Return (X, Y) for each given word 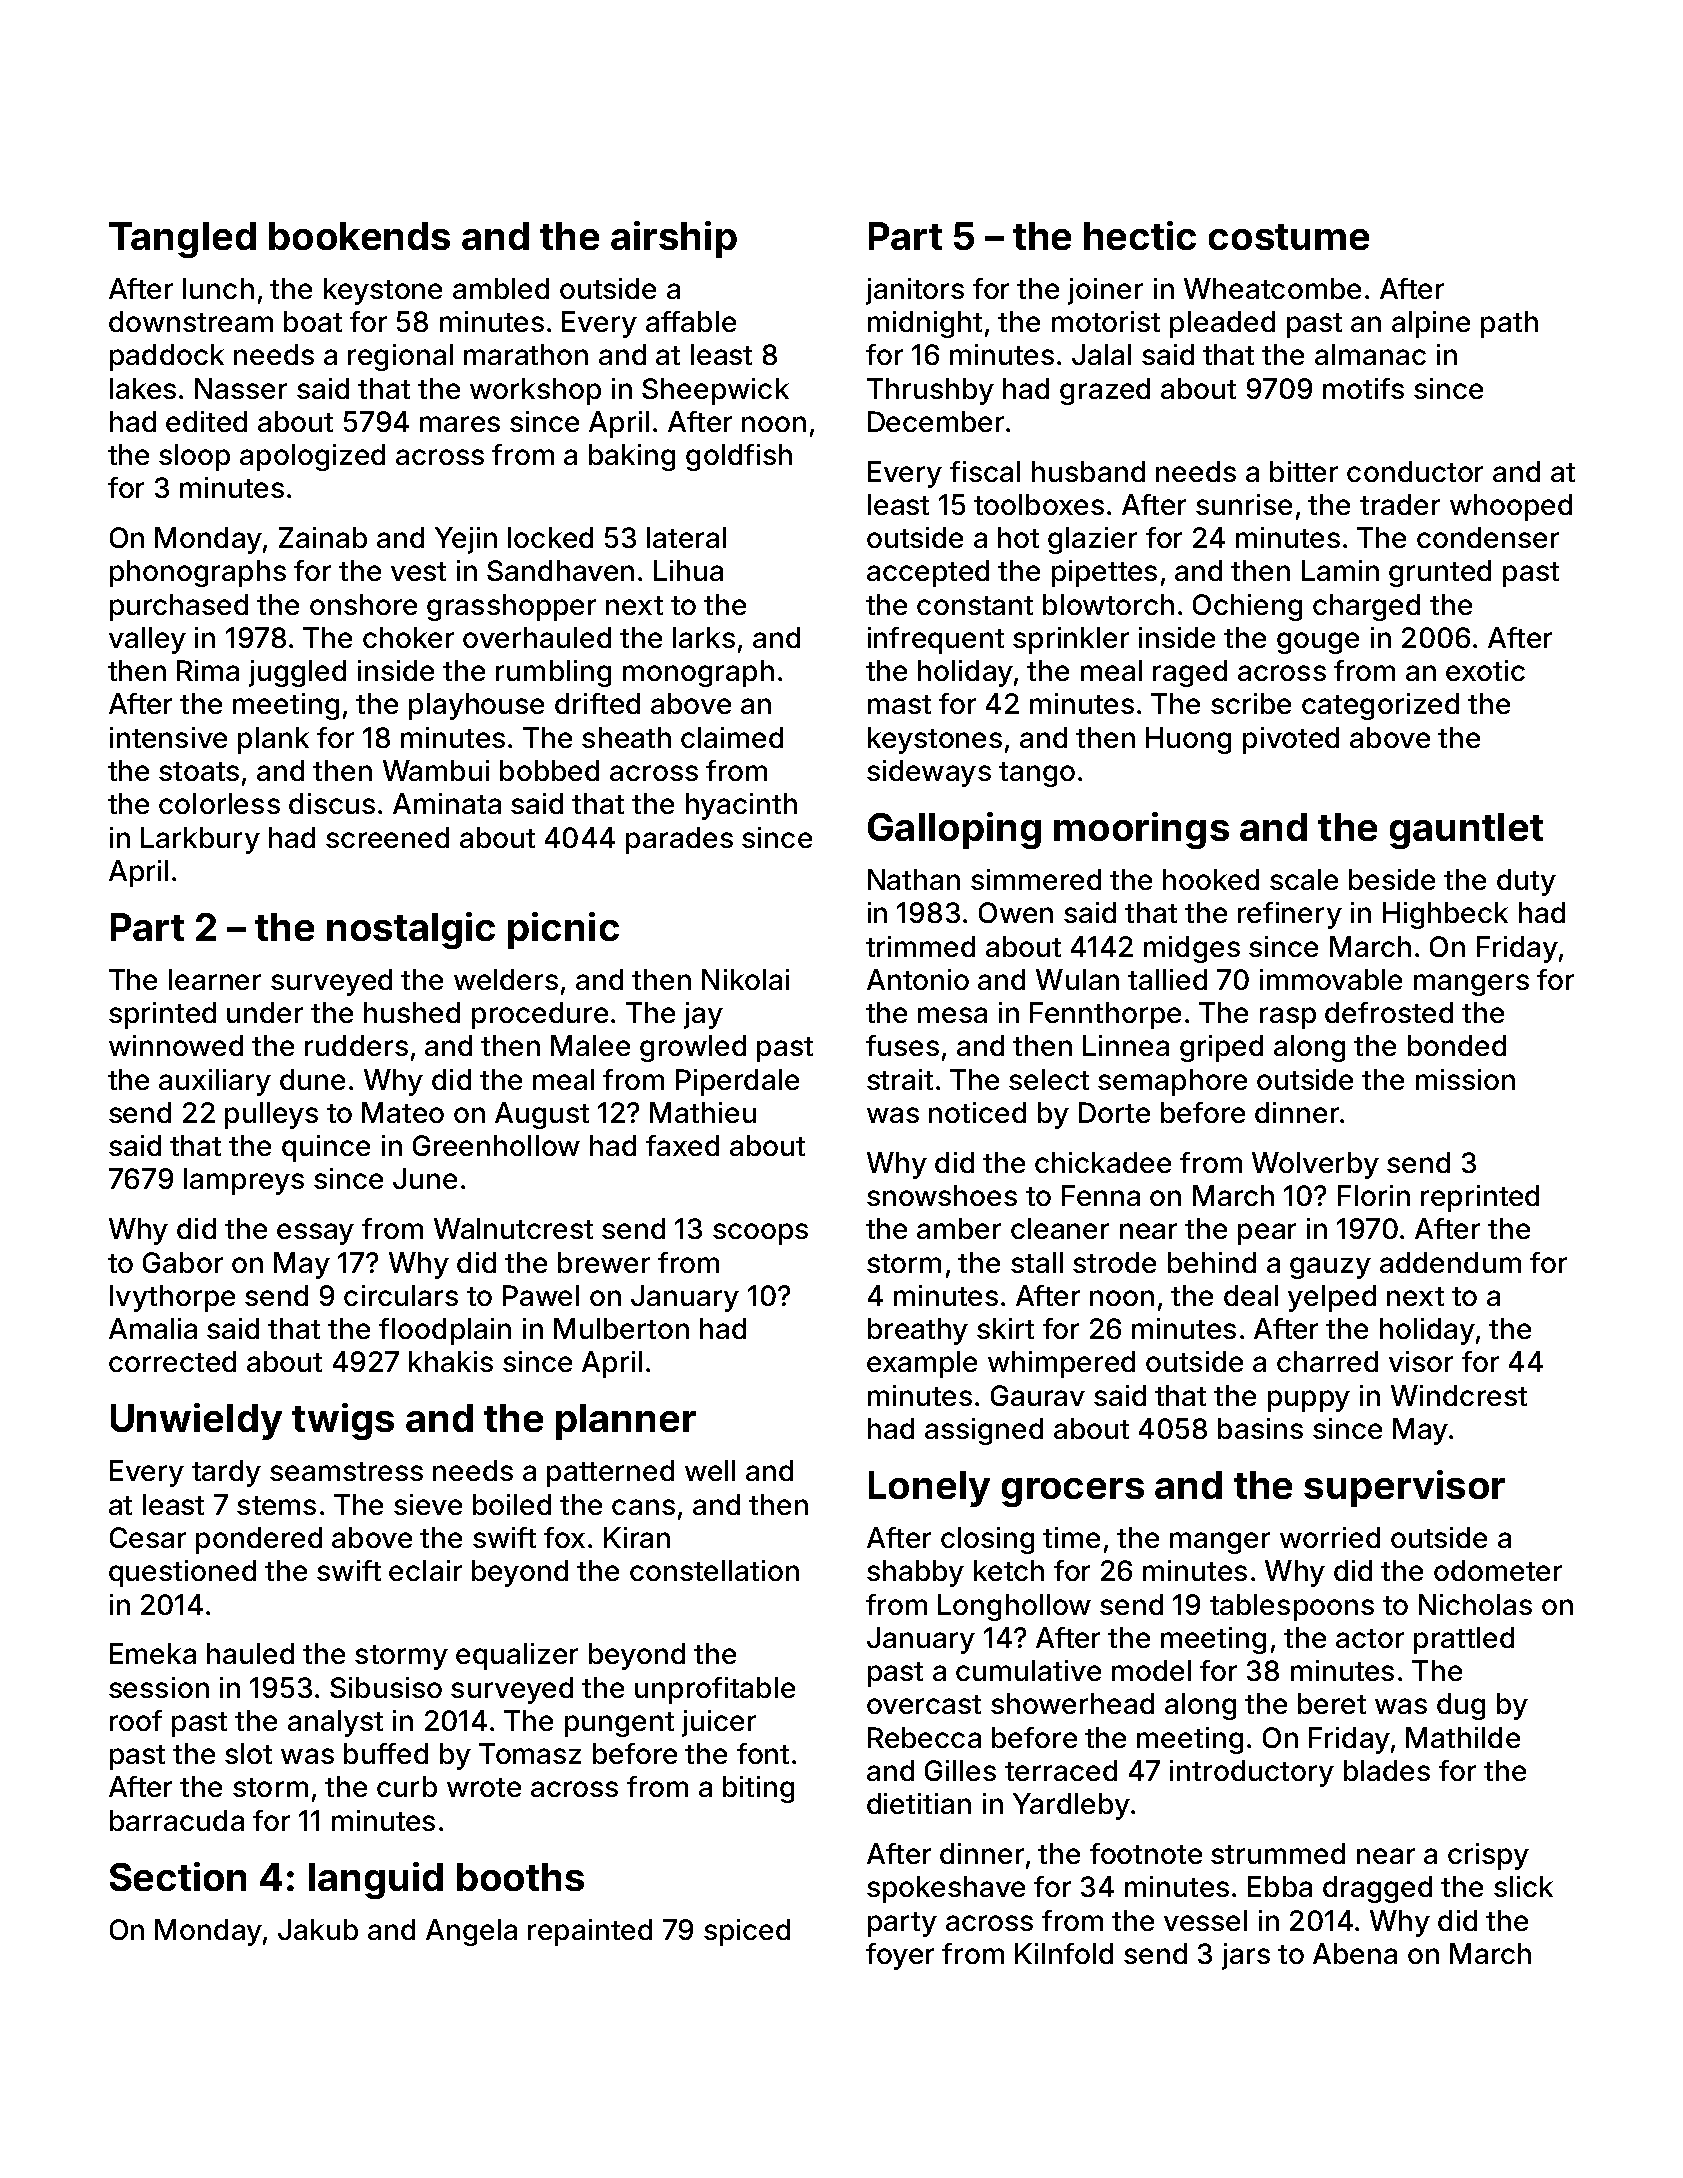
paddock (167, 357)
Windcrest (1459, 1395)
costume (1289, 237)
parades (679, 840)
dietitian (919, 1803)
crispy (1488, 1856)
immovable (1331, 979)
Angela (471, 1932)
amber (959, 1228)
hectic (1140, 235)
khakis (451, 1361)
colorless (219, 803)
